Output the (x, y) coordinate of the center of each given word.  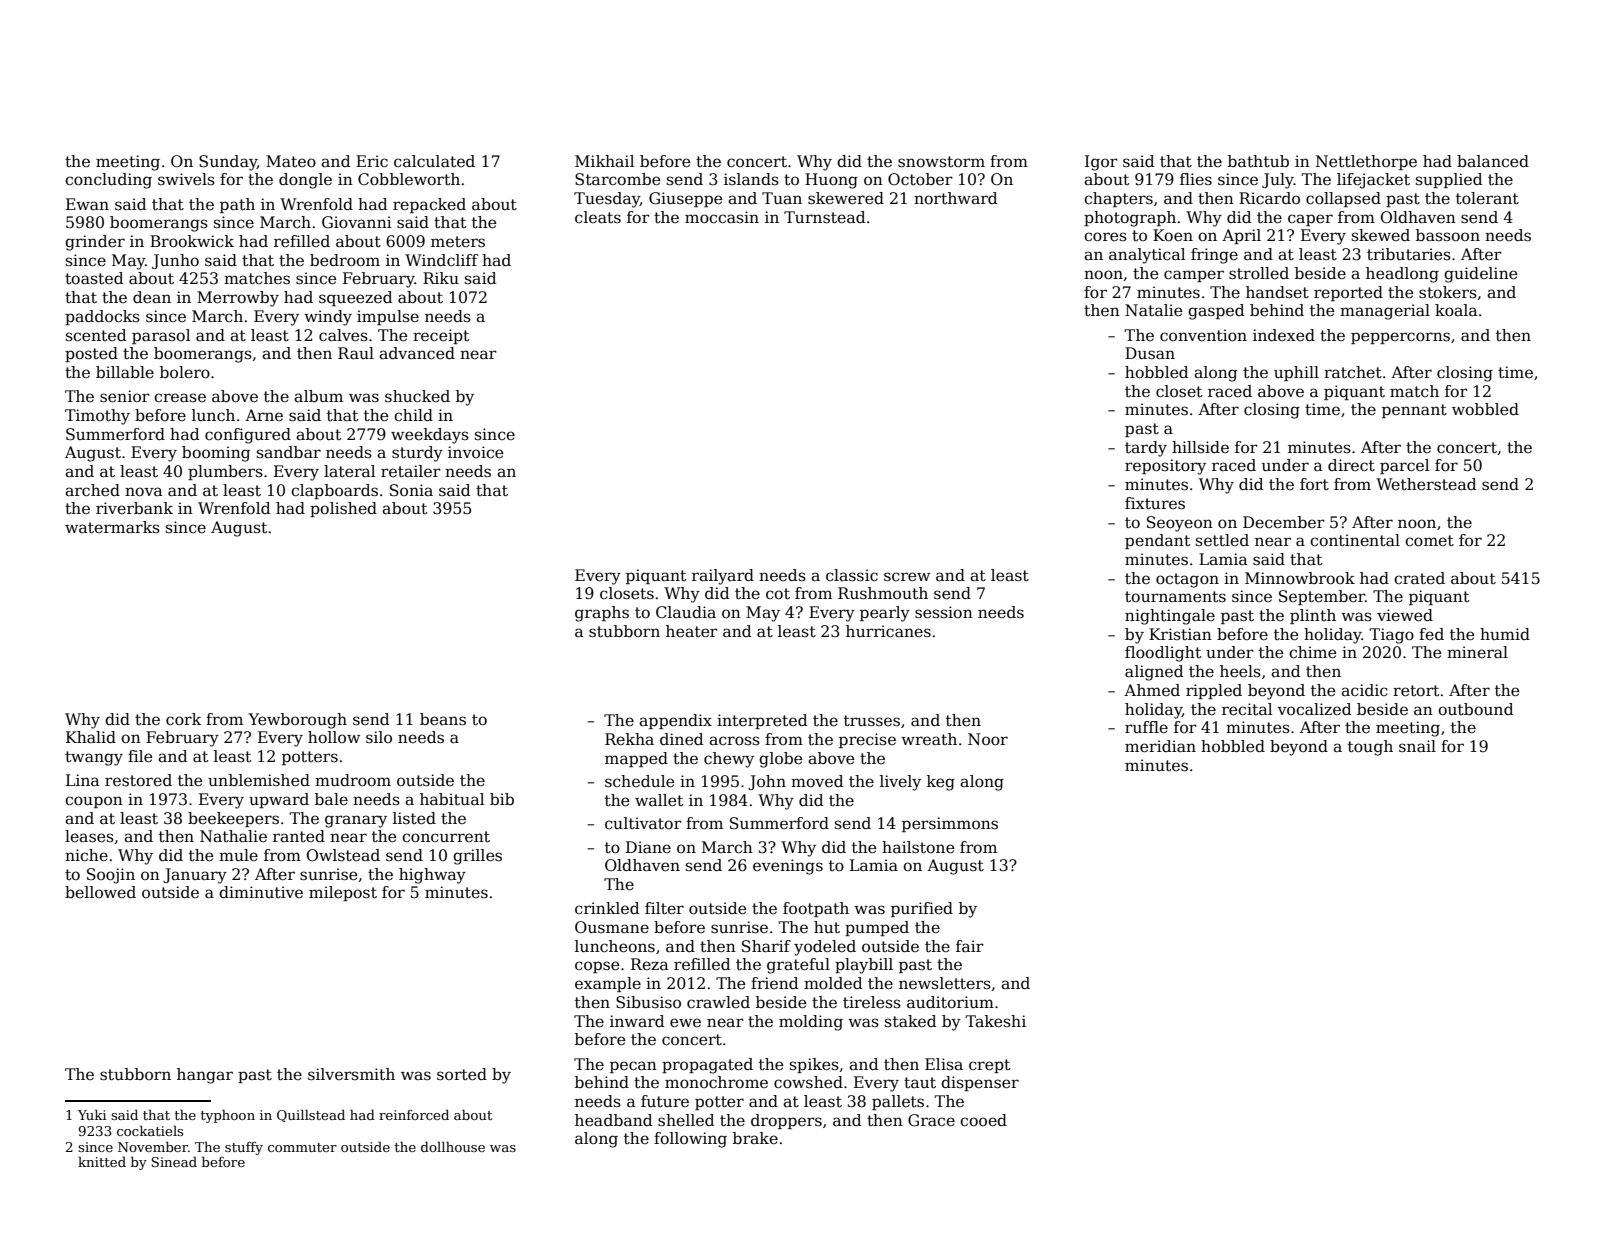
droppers (786, 1121)
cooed (983, 1120)
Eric (372, 161)
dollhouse (453, 1146)
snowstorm (941, 161)
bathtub (1258, 161)
